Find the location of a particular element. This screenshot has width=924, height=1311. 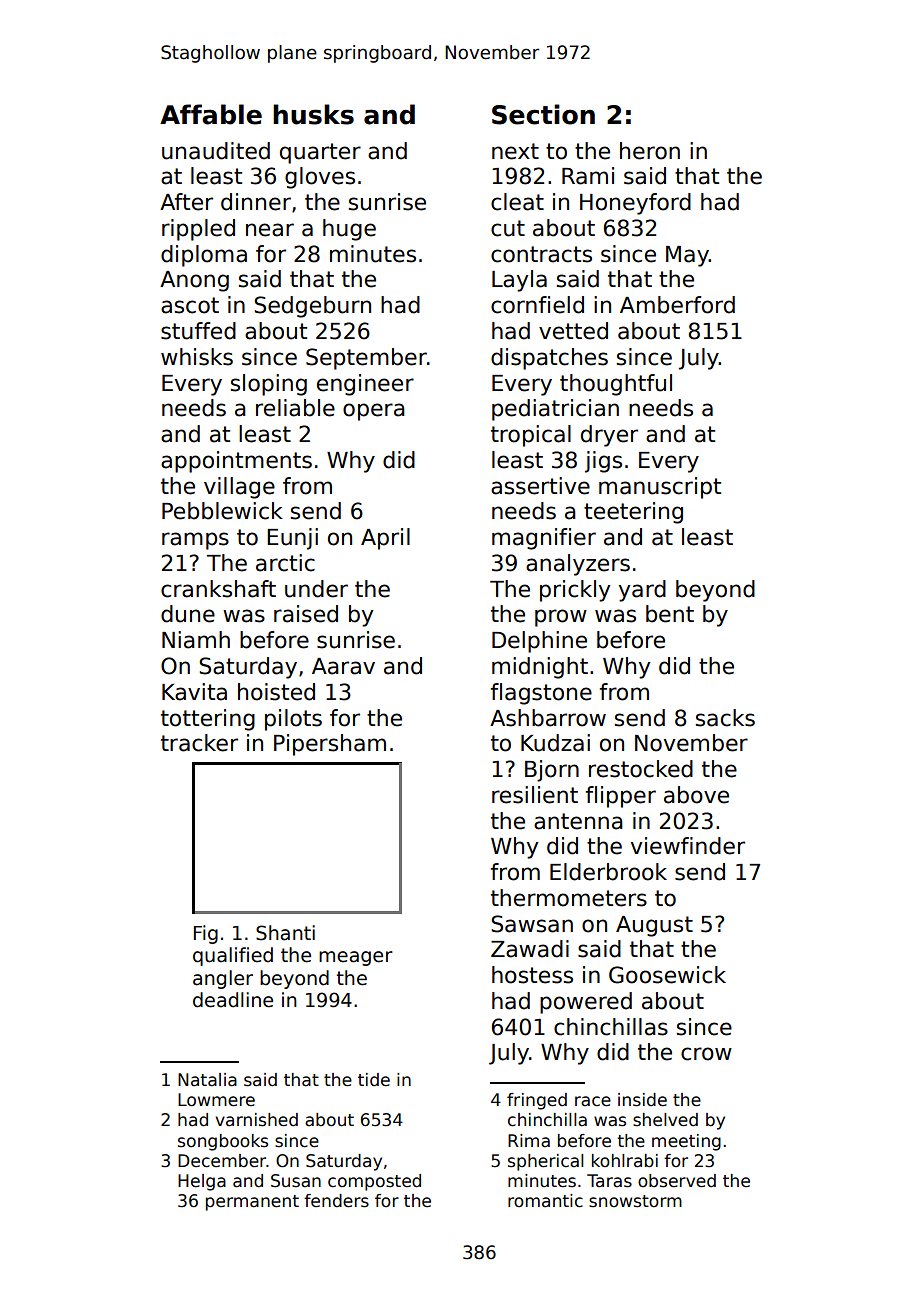

whisks is located at coordinates (197, 357).
